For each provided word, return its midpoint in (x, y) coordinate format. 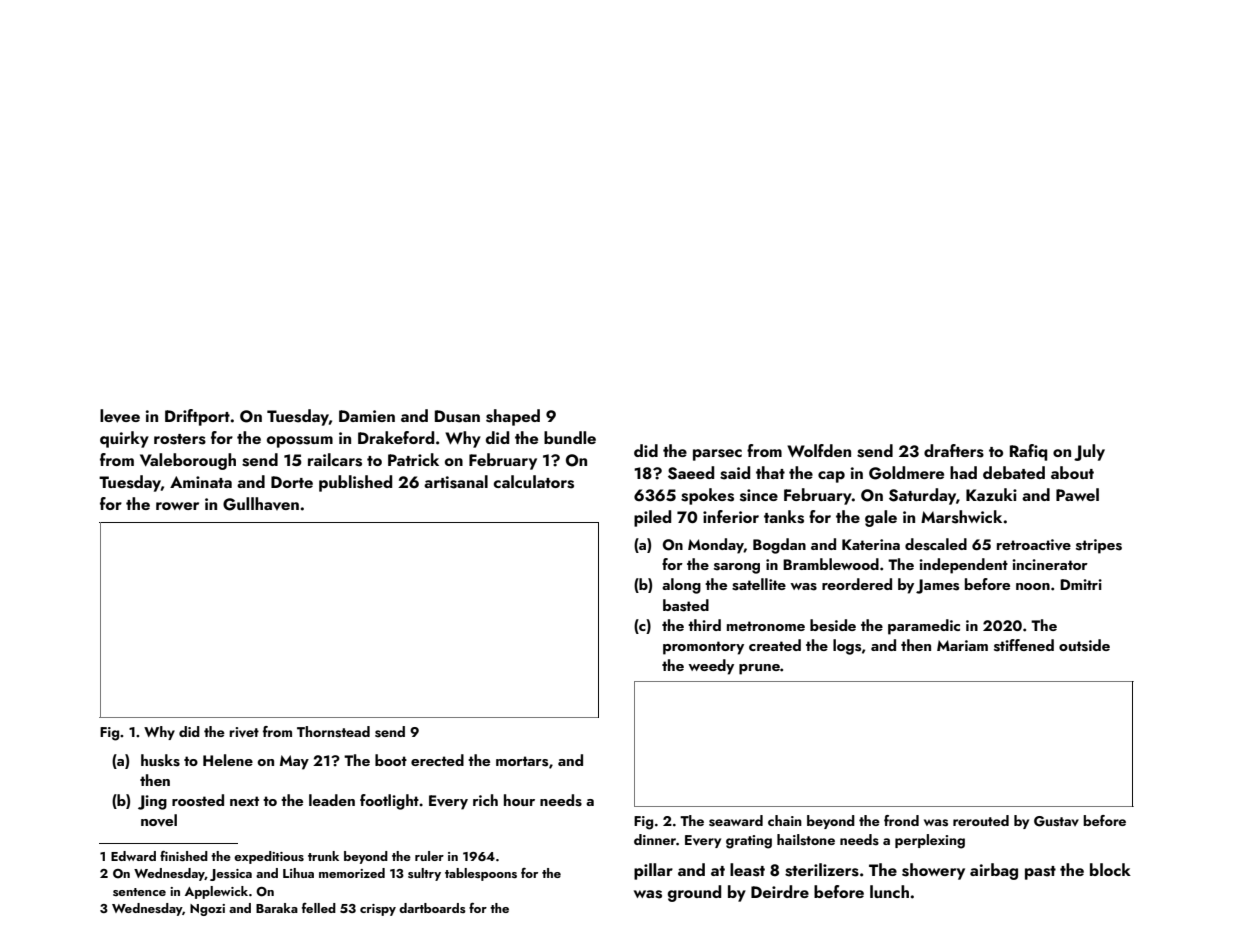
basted (686, 605)
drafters (954, 451)
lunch (889, 891)
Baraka (277, 908)
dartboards (432, 908)
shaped (513, 417)
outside (1084, 645)
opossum (300, 442)
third (704, 625)
